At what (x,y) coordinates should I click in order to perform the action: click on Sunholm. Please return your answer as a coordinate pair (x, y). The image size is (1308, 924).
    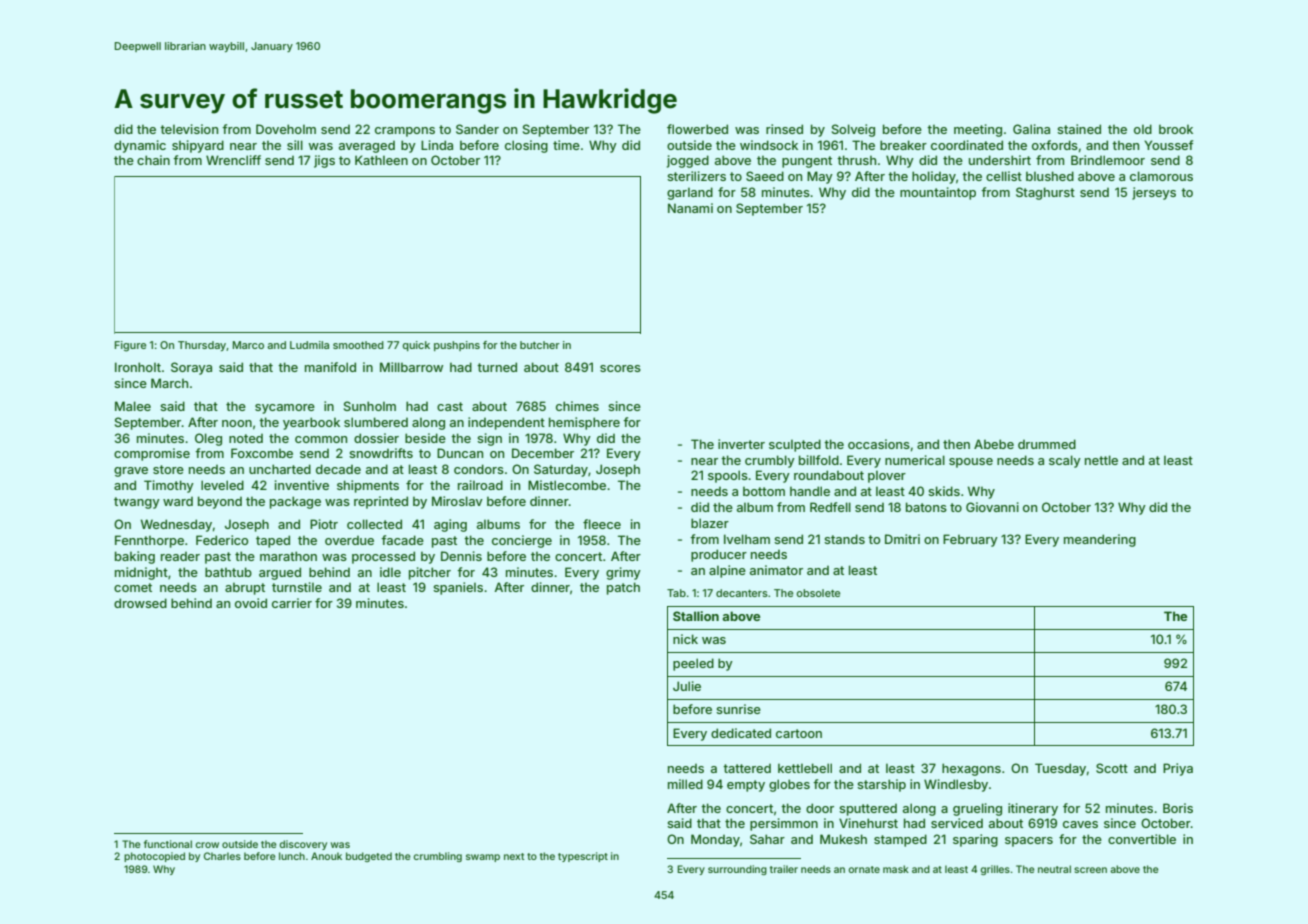
    Looking at the image, I should click on (370, 406).
